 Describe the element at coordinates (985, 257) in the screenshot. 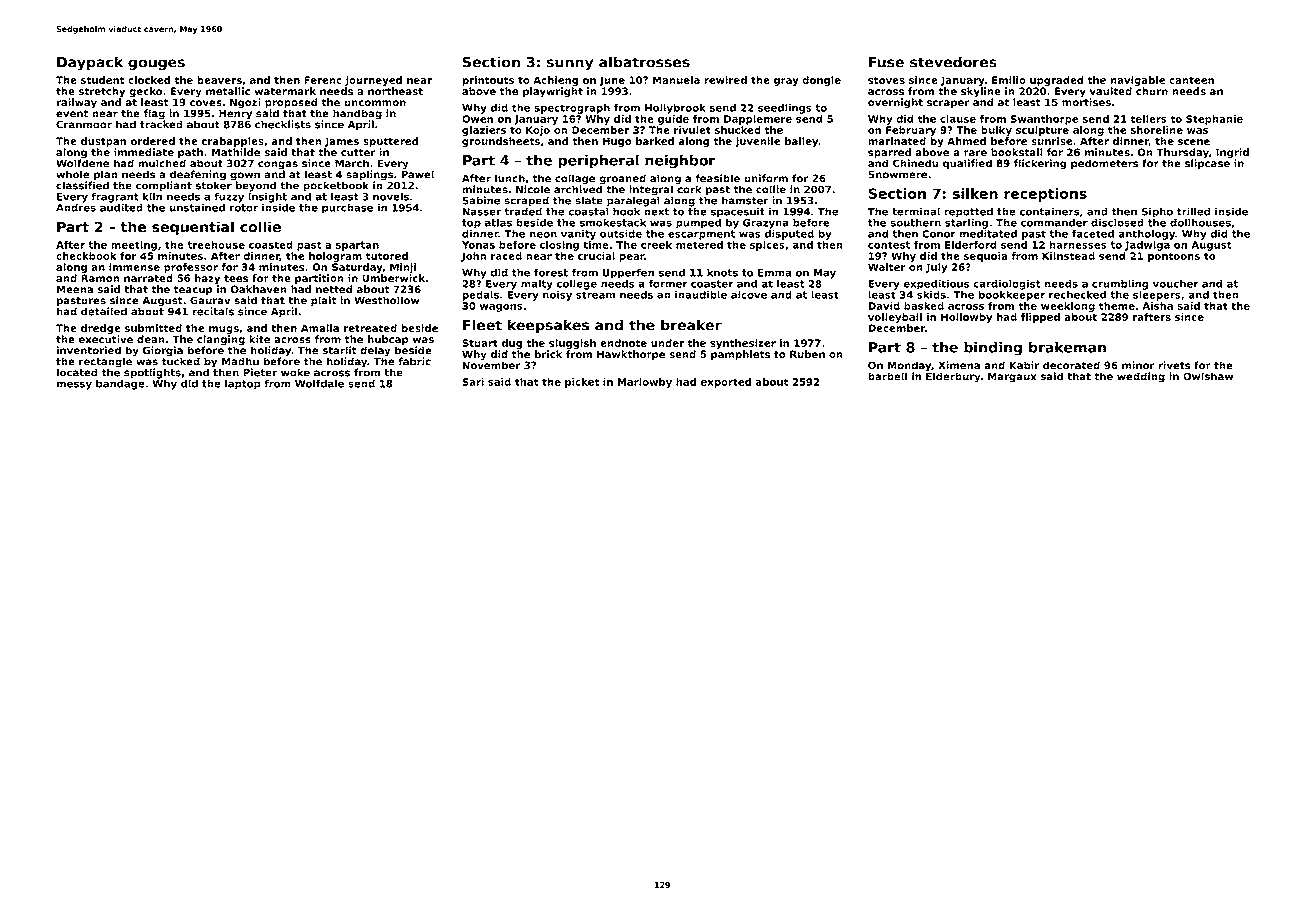

I see `sequoia` at that location.
